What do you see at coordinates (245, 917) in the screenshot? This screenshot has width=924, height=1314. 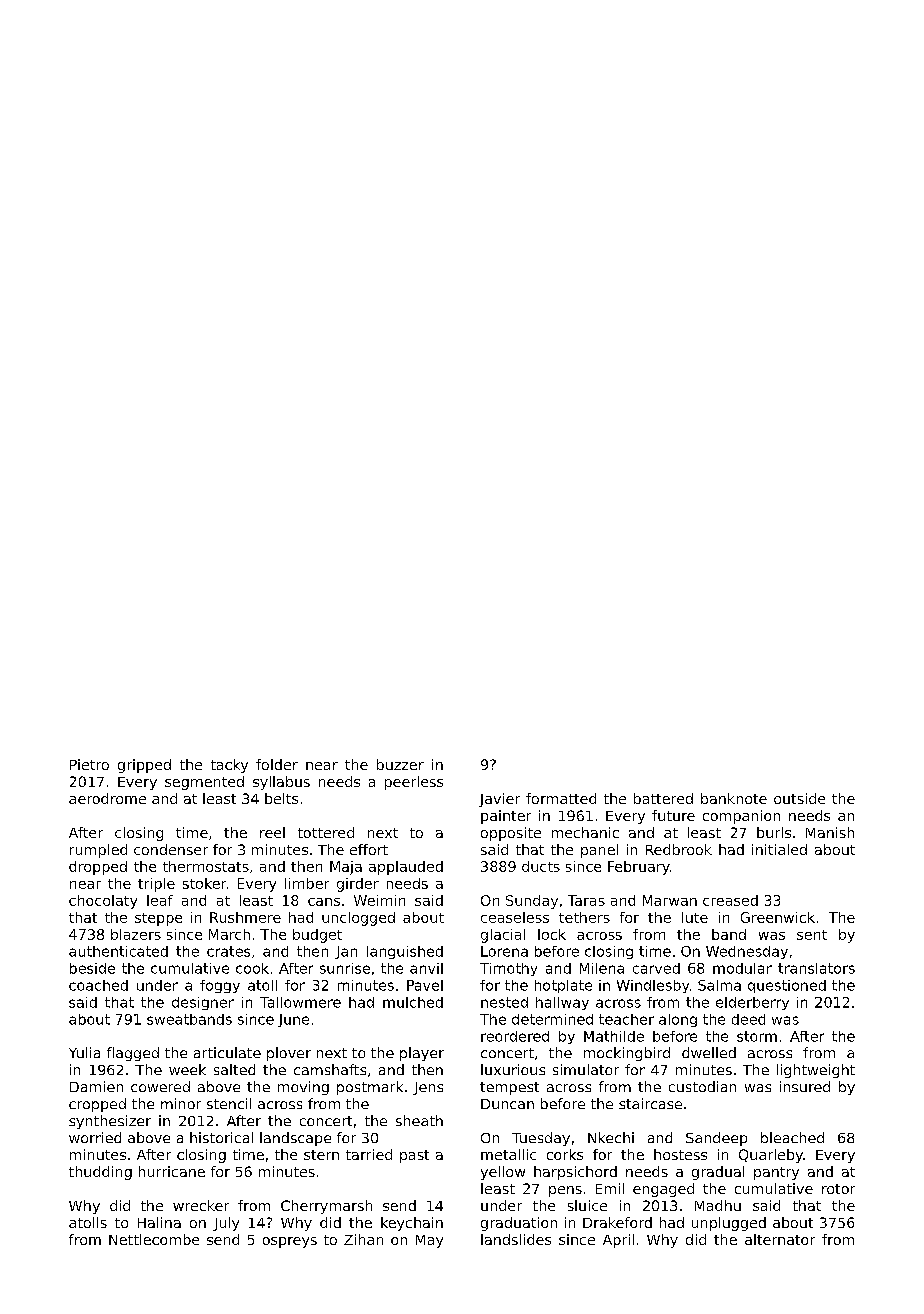 I see `Rushmere` at bounding box center [245, 917].
